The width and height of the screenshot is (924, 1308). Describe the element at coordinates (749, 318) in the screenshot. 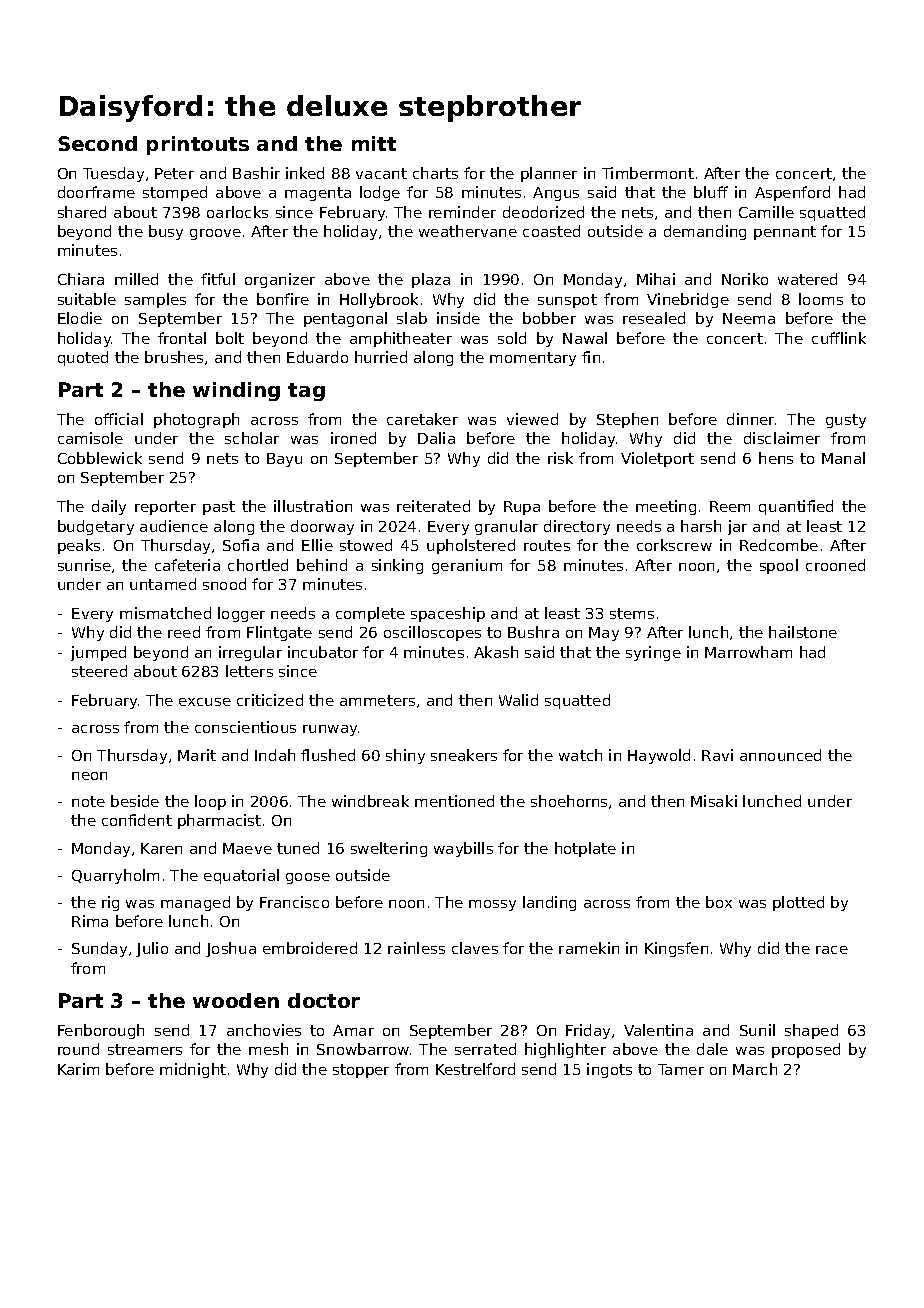

I see `Neema` at that location.
